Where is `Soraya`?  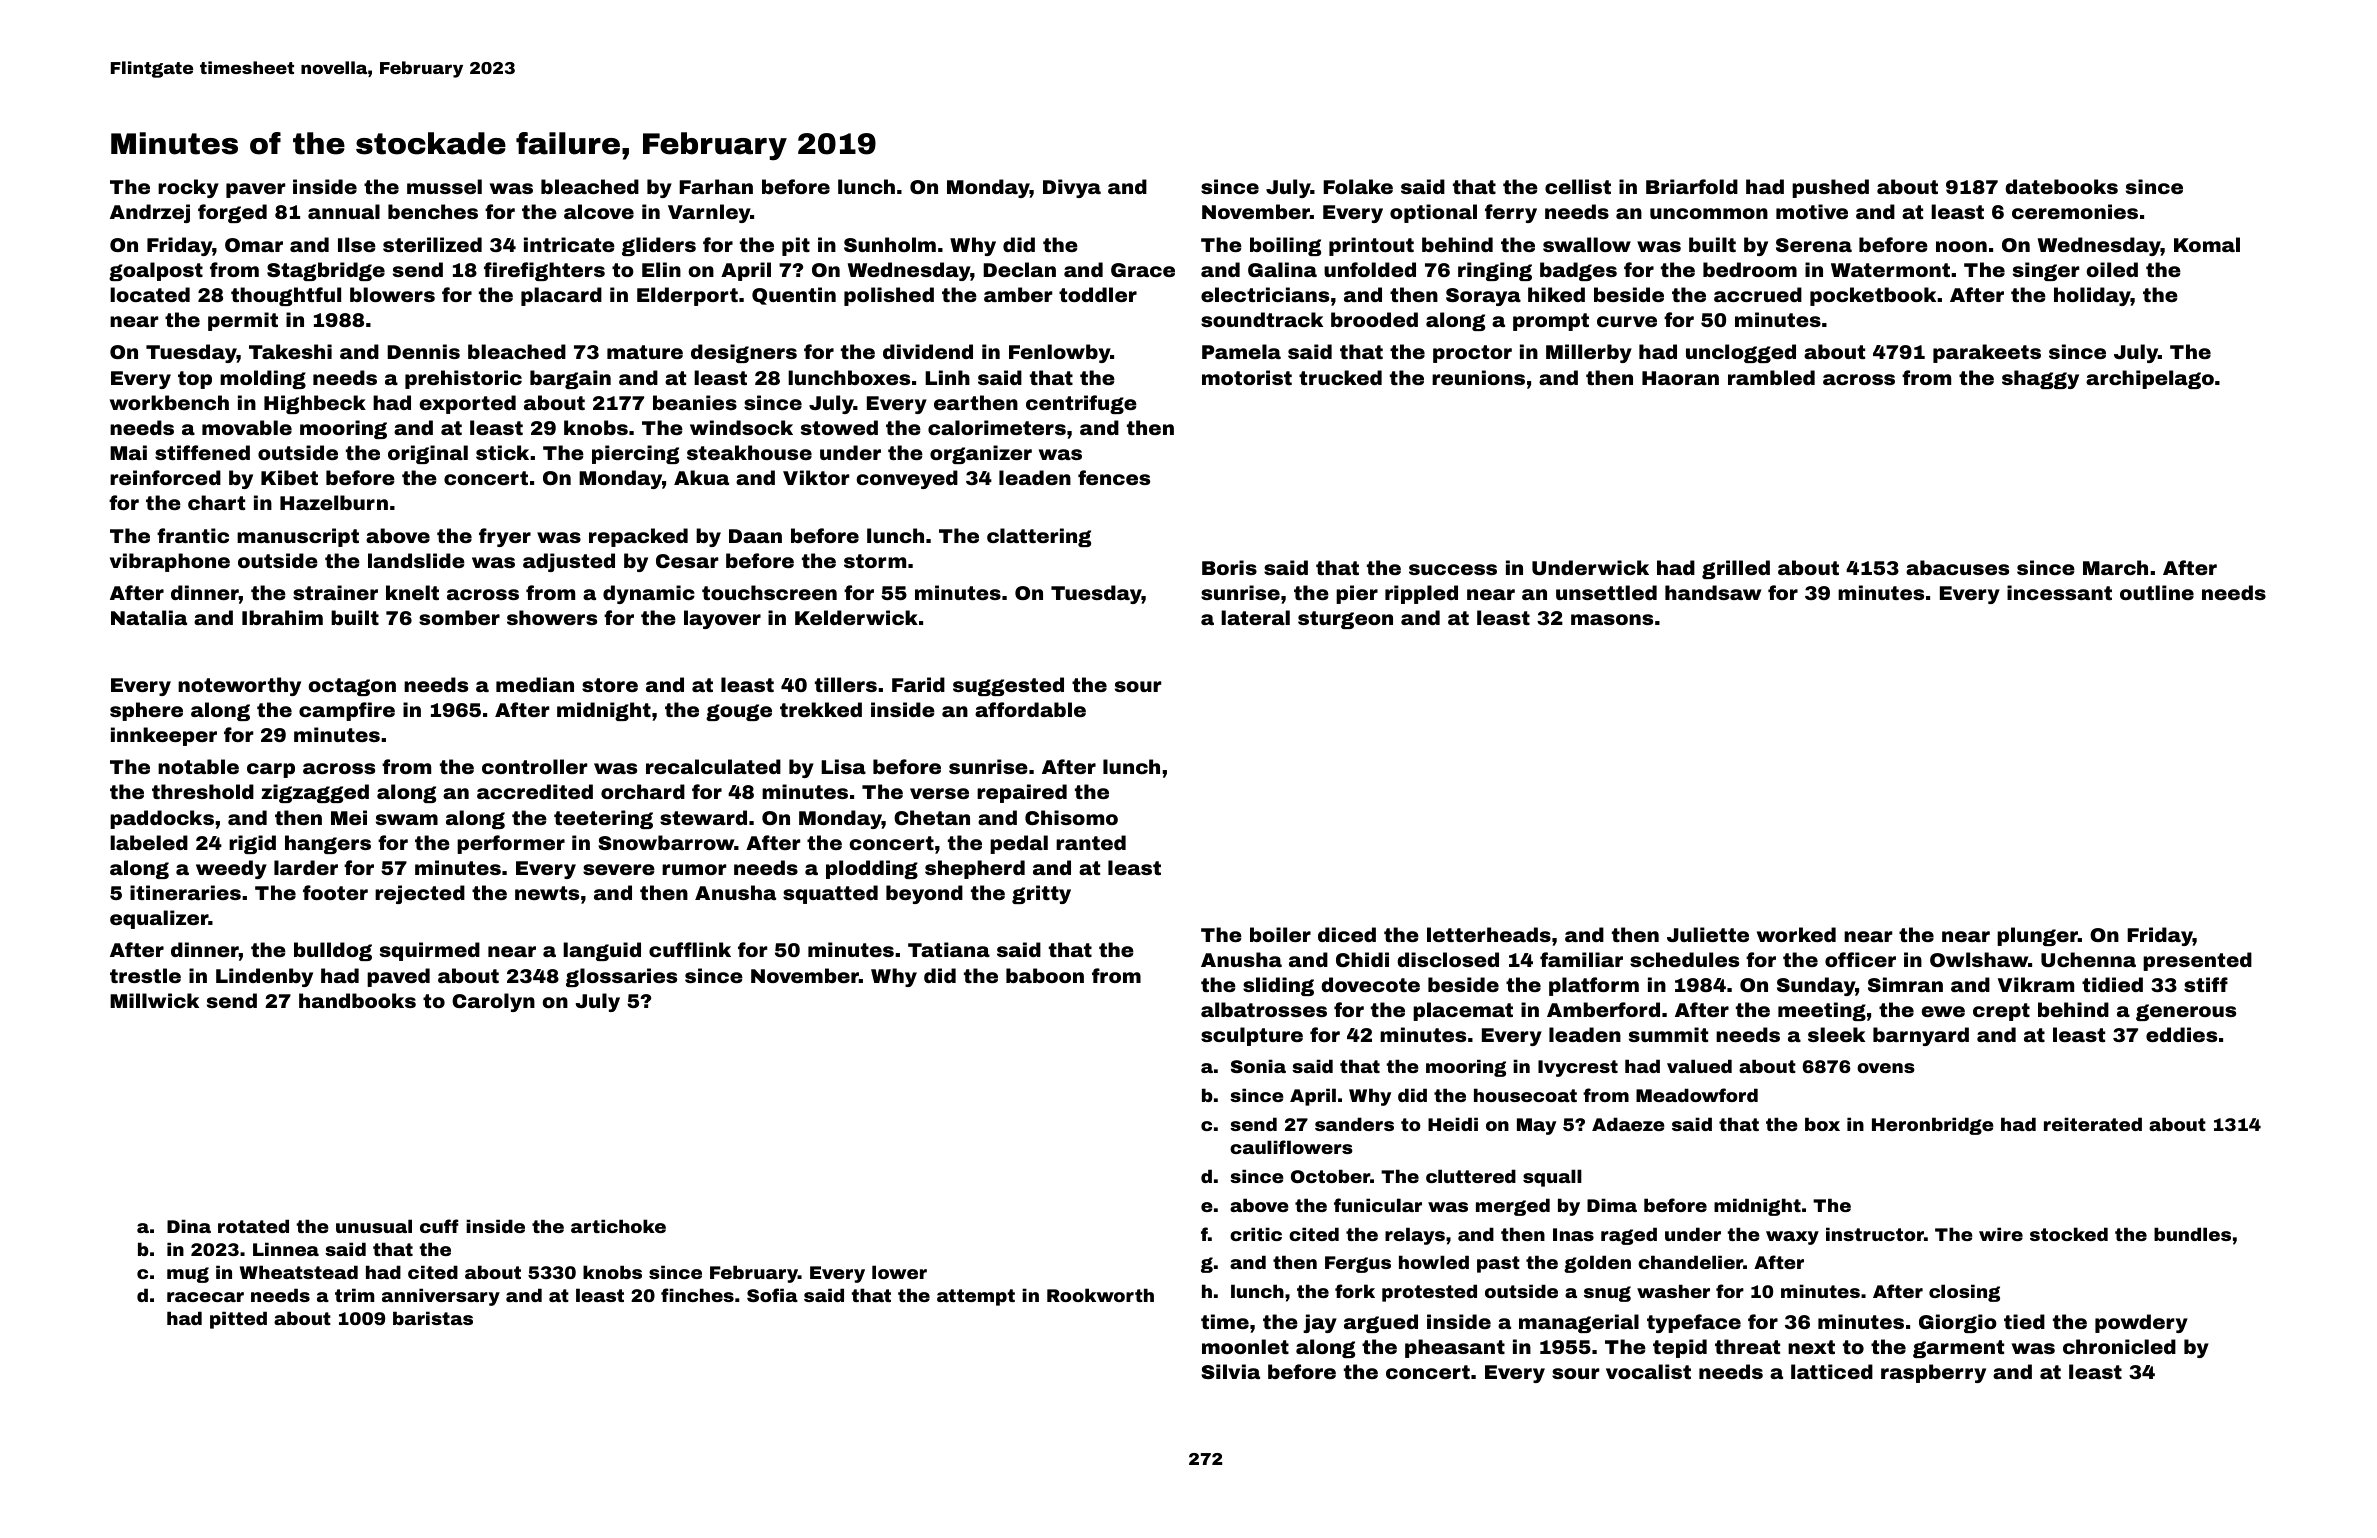
Soraya is located at coordinates (1483, 297).
